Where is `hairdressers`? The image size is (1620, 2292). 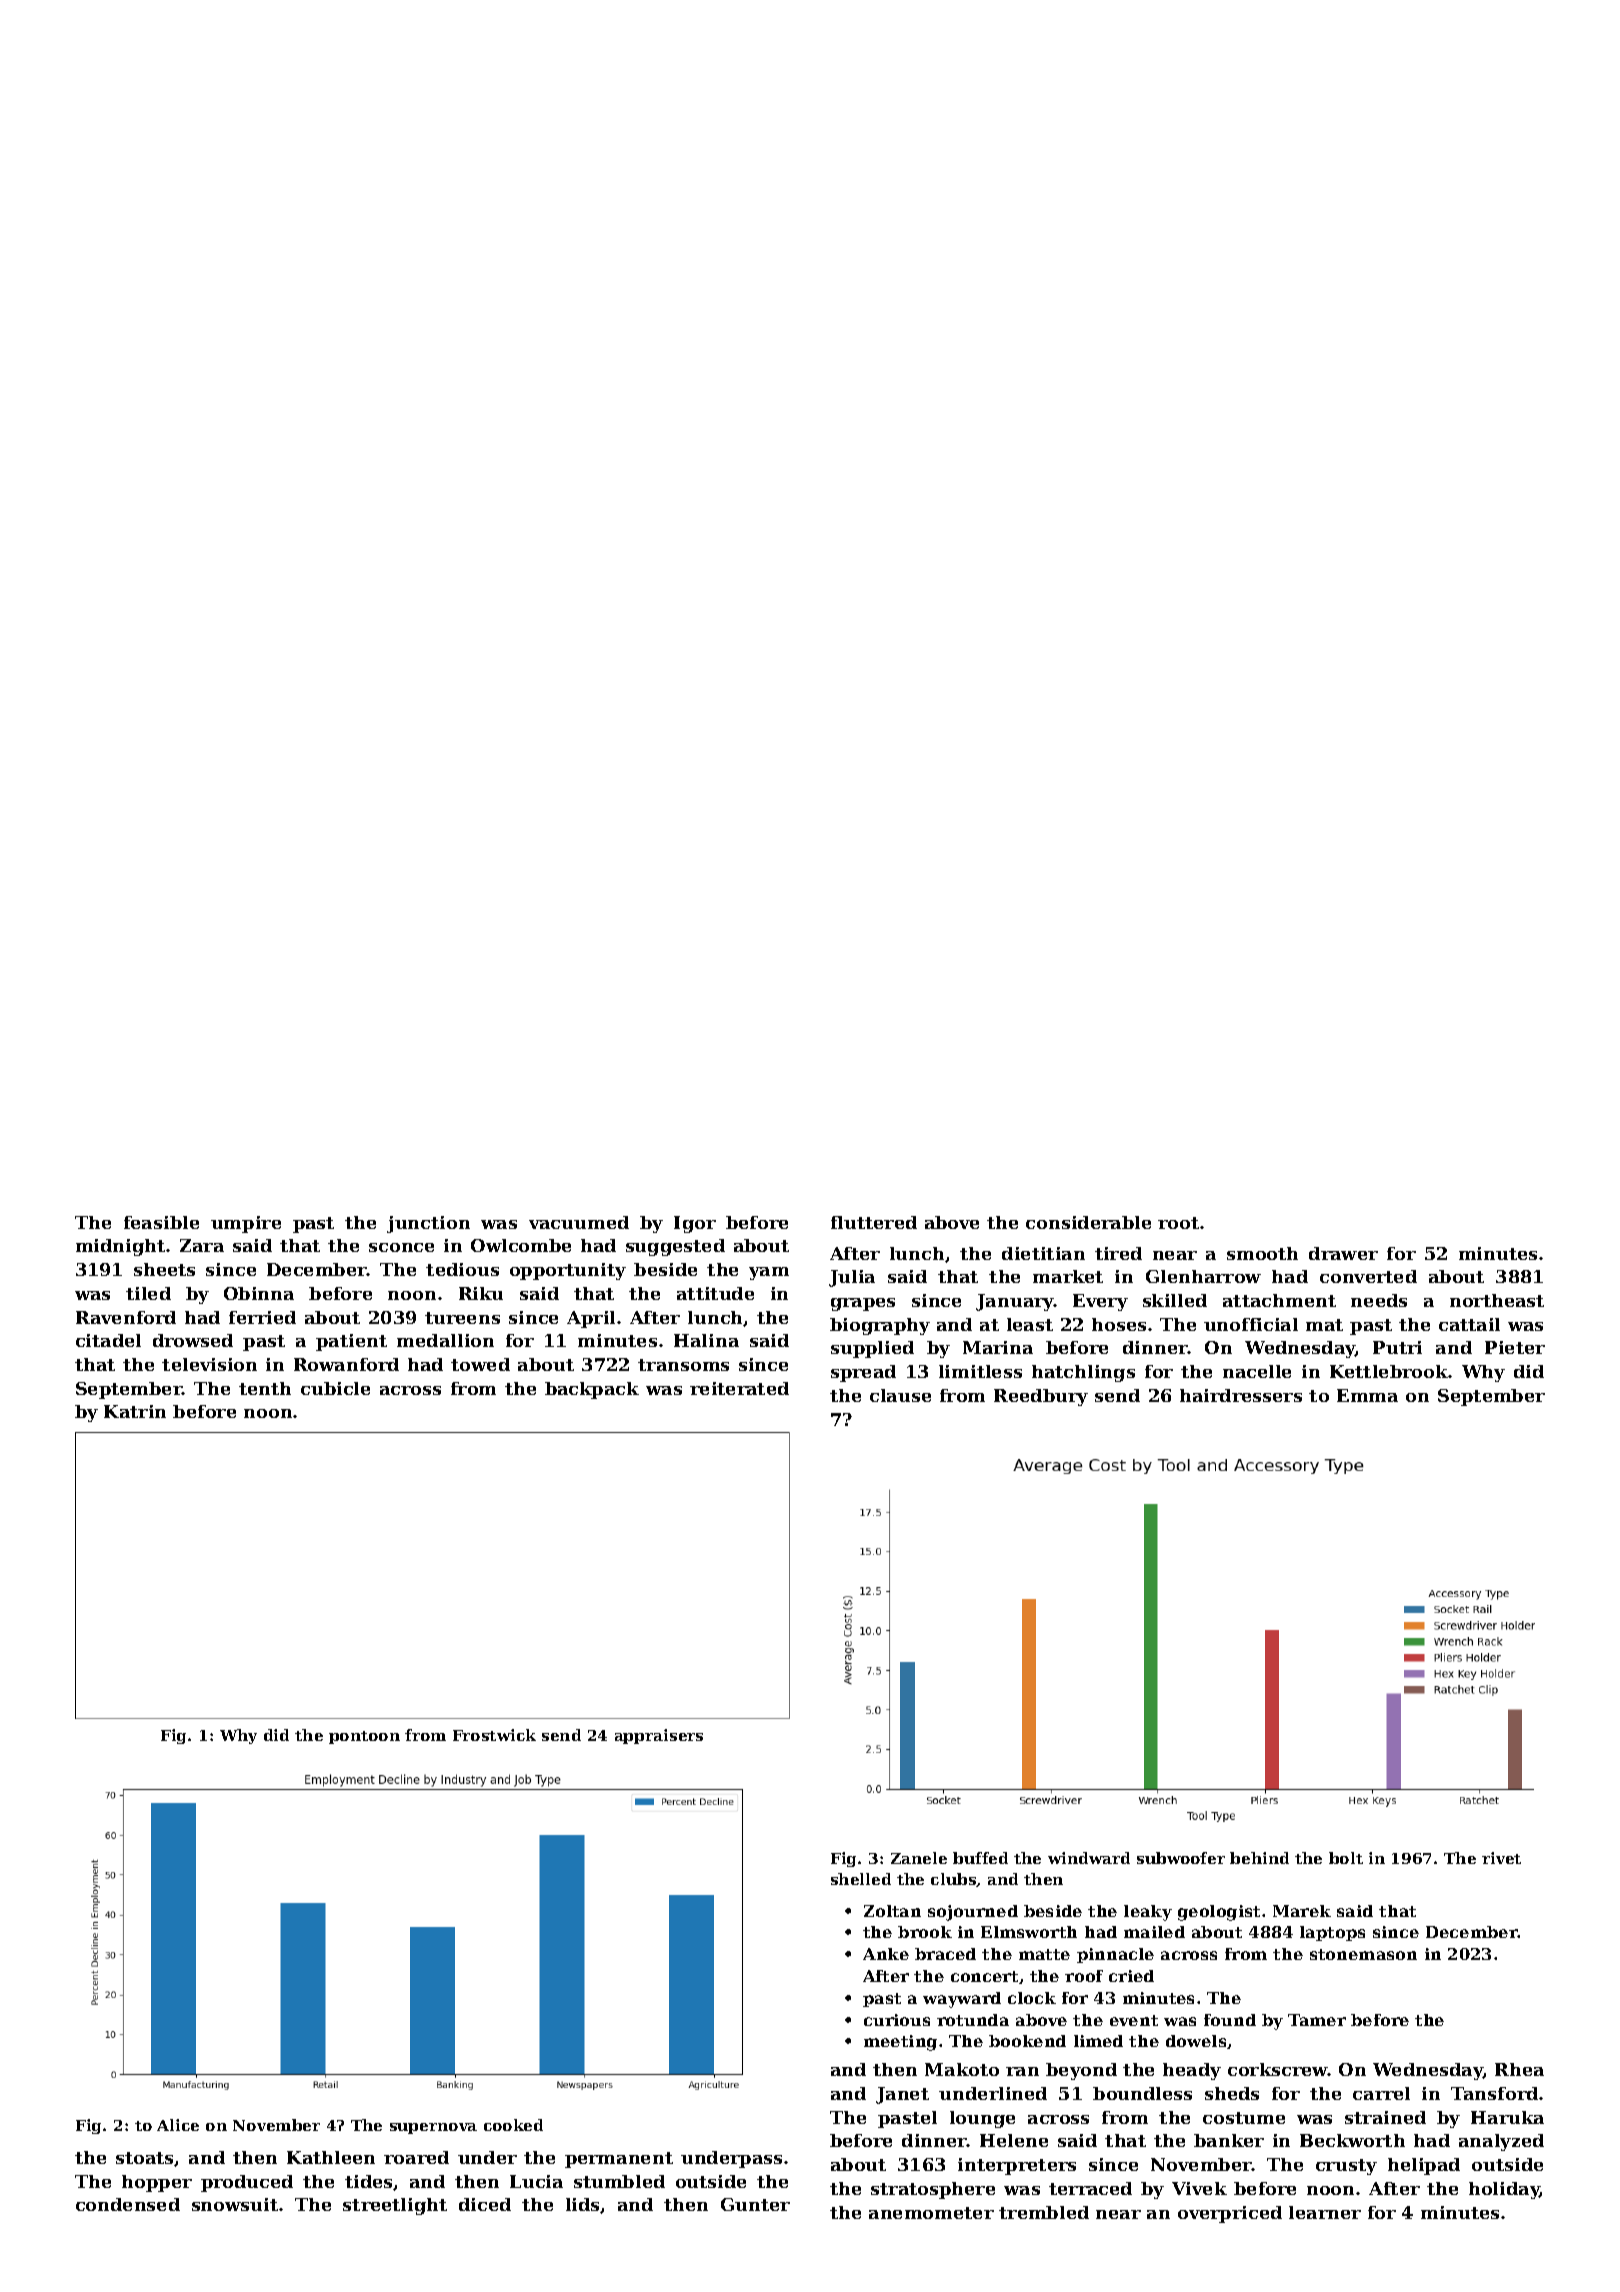
hairdressers is located at coordinates (1241, 1395).
